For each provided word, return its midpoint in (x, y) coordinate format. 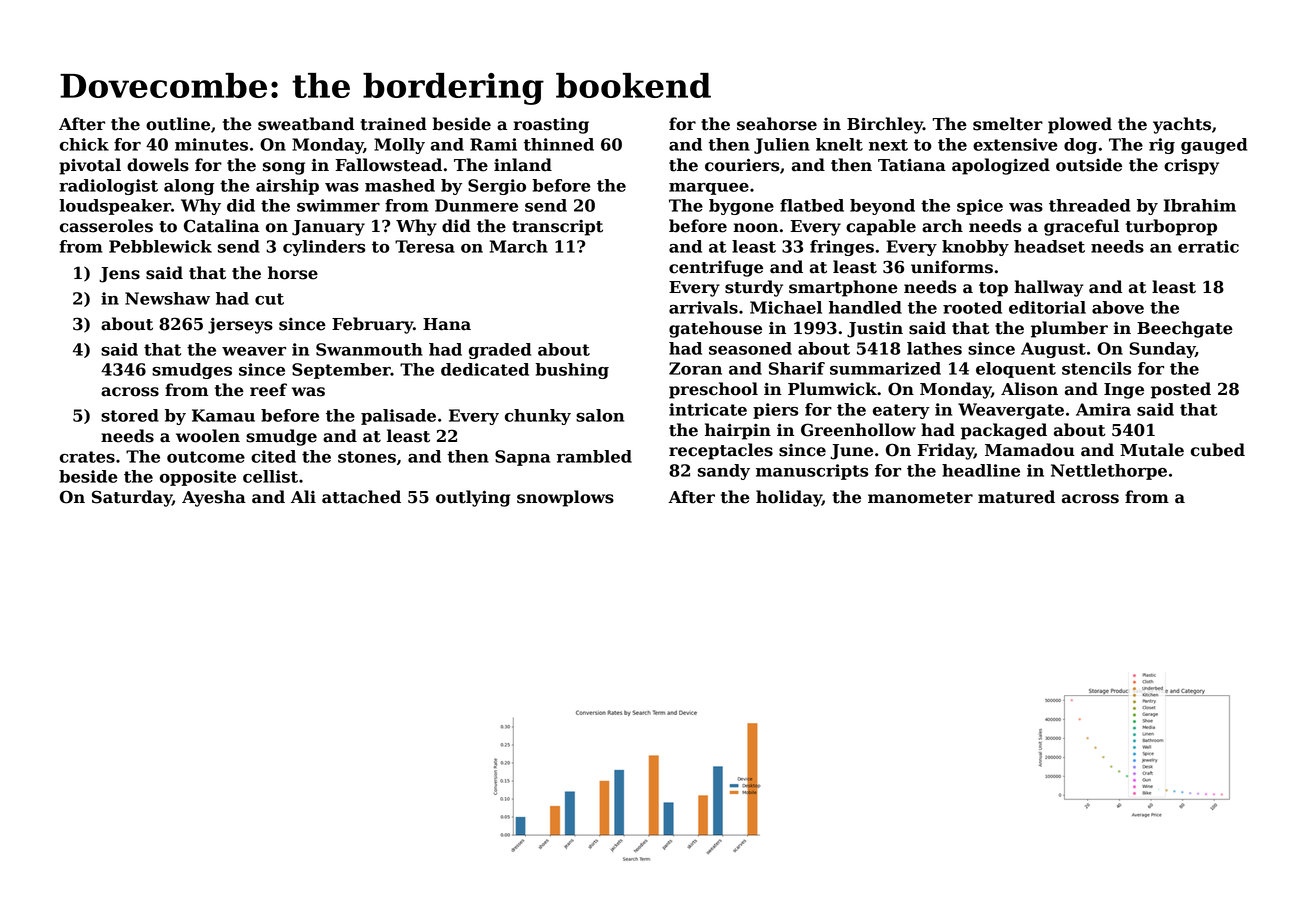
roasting (551, 126)
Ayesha (214, 498)
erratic (1208, 246)
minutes (211, 144)
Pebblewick (160, 246)
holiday (789, 498)
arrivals (703, 307)
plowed (1080, 125)
